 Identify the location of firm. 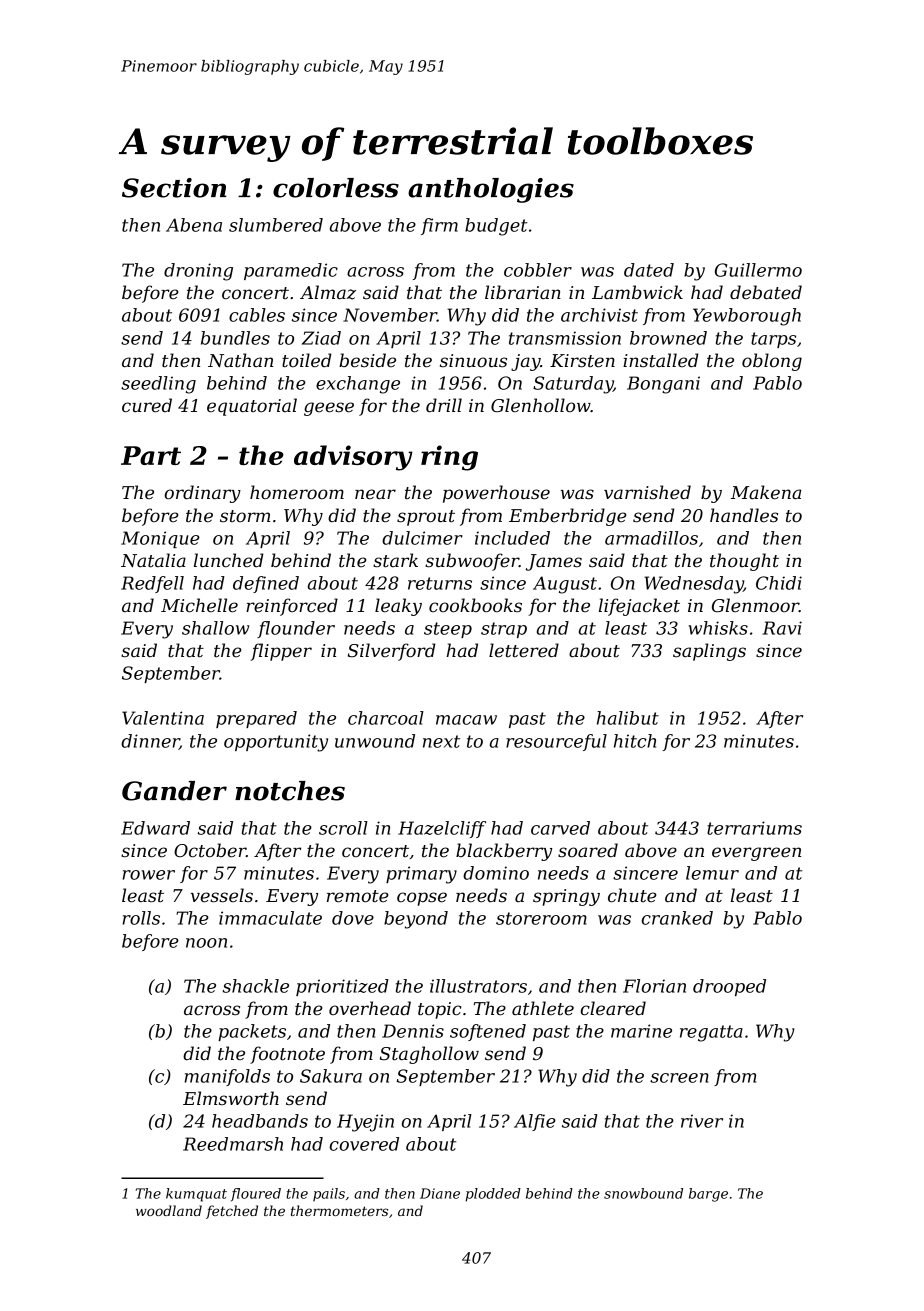
(439, 226).
